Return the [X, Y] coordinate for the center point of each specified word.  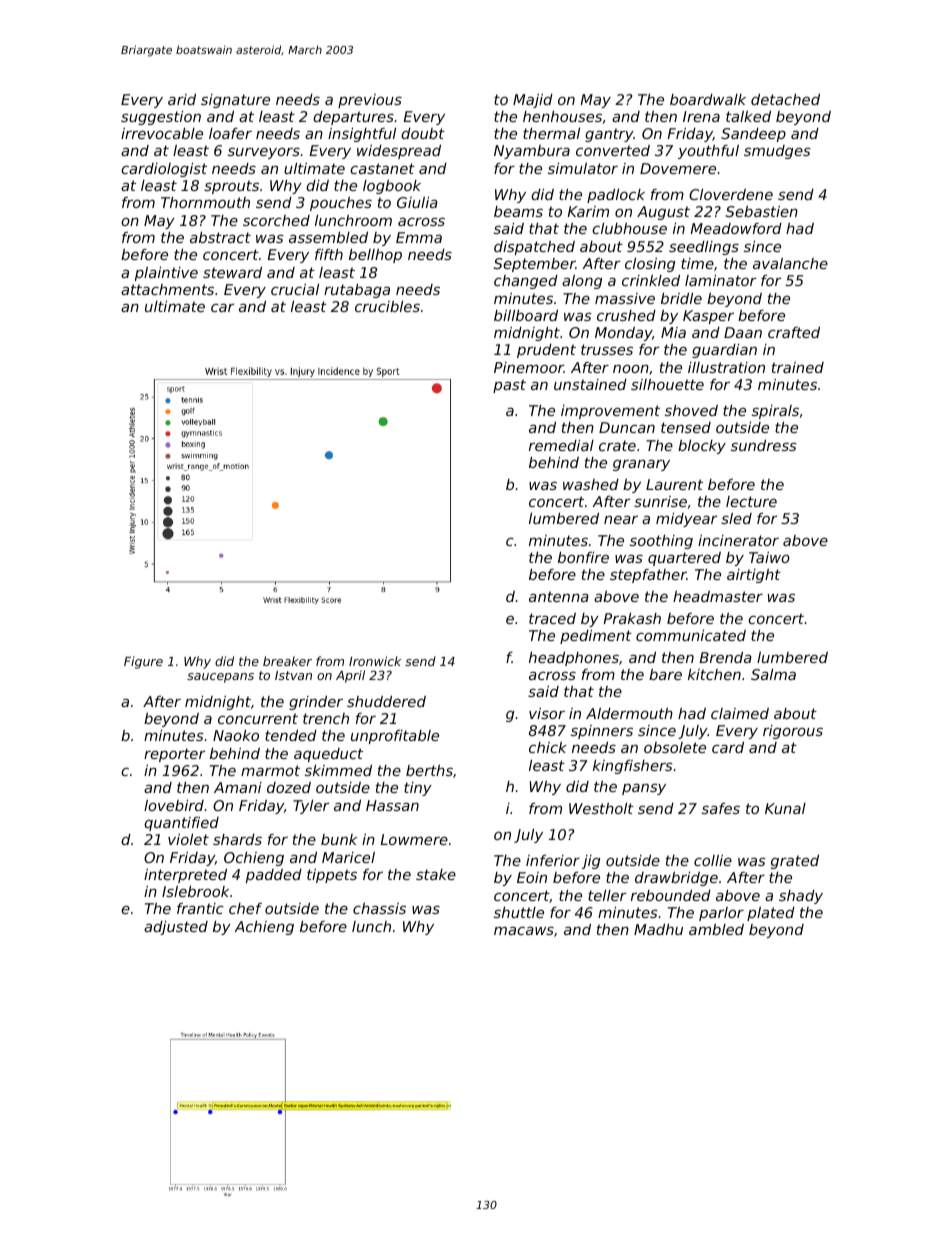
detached [785, 99]
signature [235, 101]
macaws [524, 930]
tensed [686, 427]
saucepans [220, 678]
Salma [773, 674]
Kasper [708, 317]
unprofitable [395, 737]
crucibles [387, 306]
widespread [399, 152]
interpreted [185, 876]
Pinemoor [529, 367]
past [509, 386]
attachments [167, 289]
